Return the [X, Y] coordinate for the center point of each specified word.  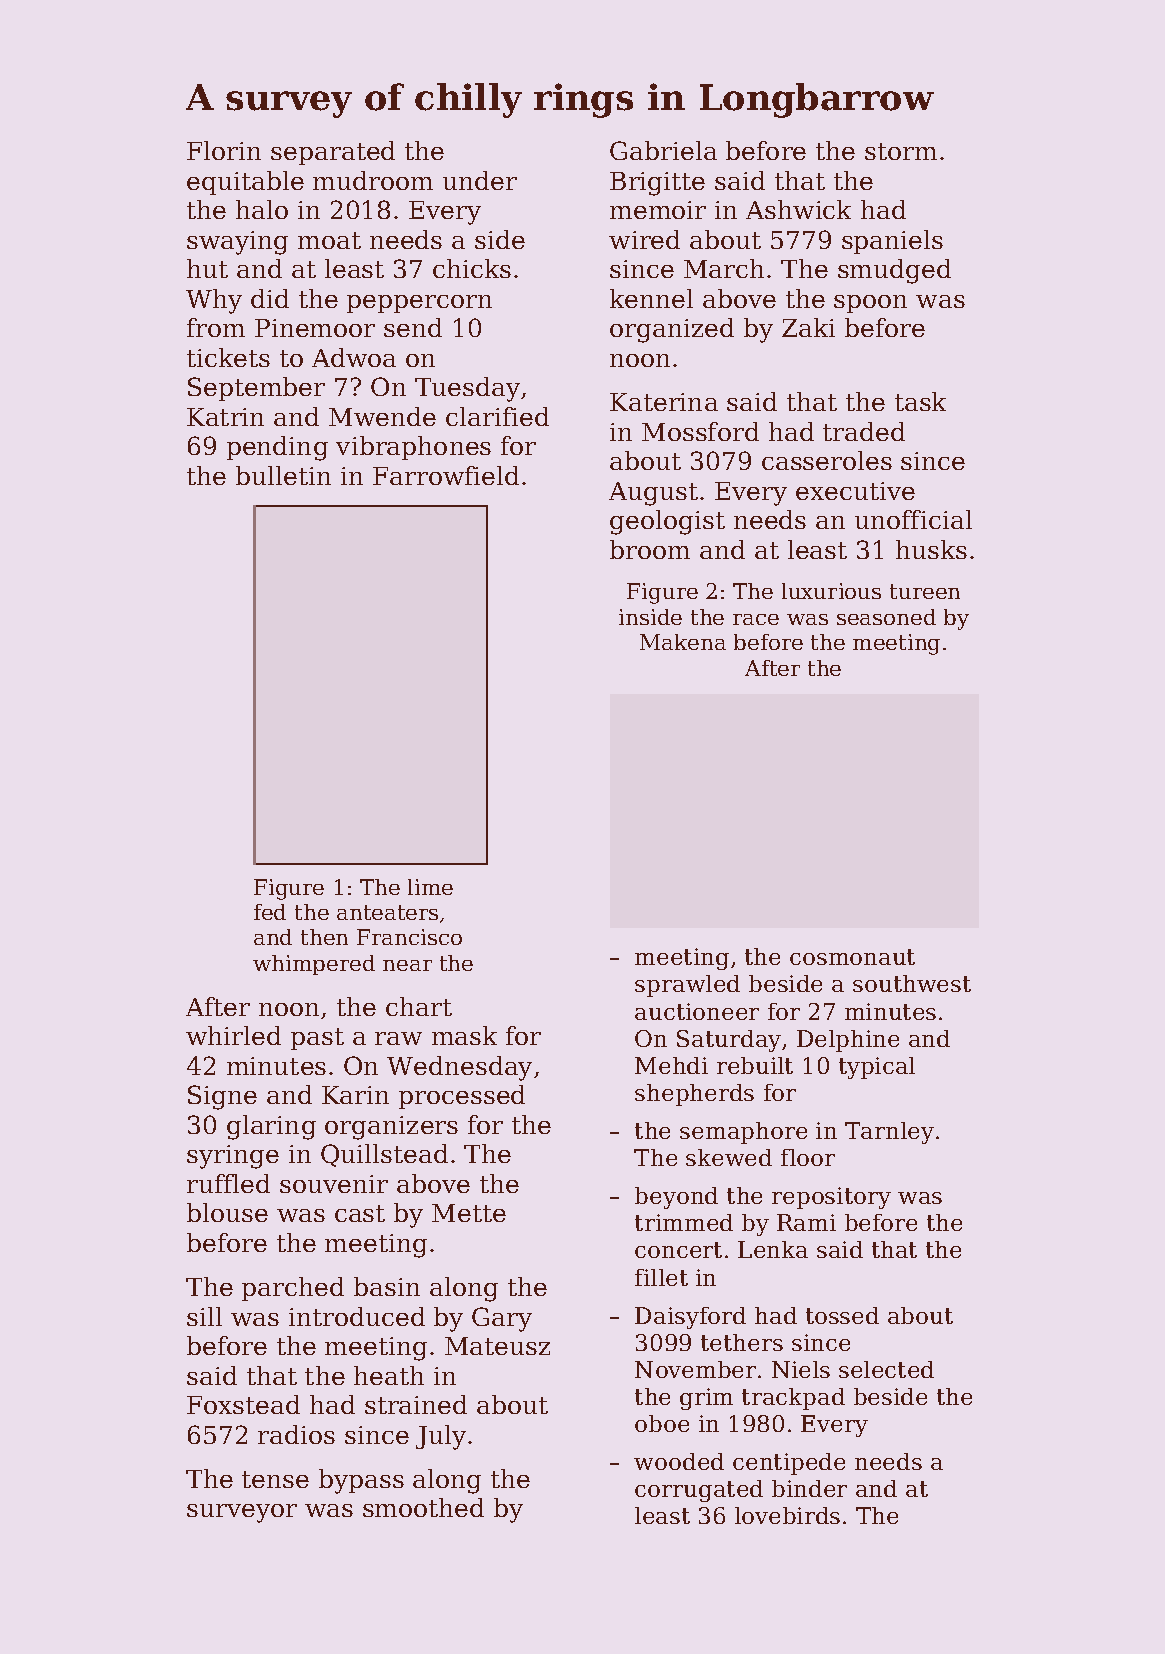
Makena [683, 642]
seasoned [886, 617]
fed [270, 912]
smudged [894, 271]
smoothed [423, 1507]
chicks [472, 268]
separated [333, 153]
